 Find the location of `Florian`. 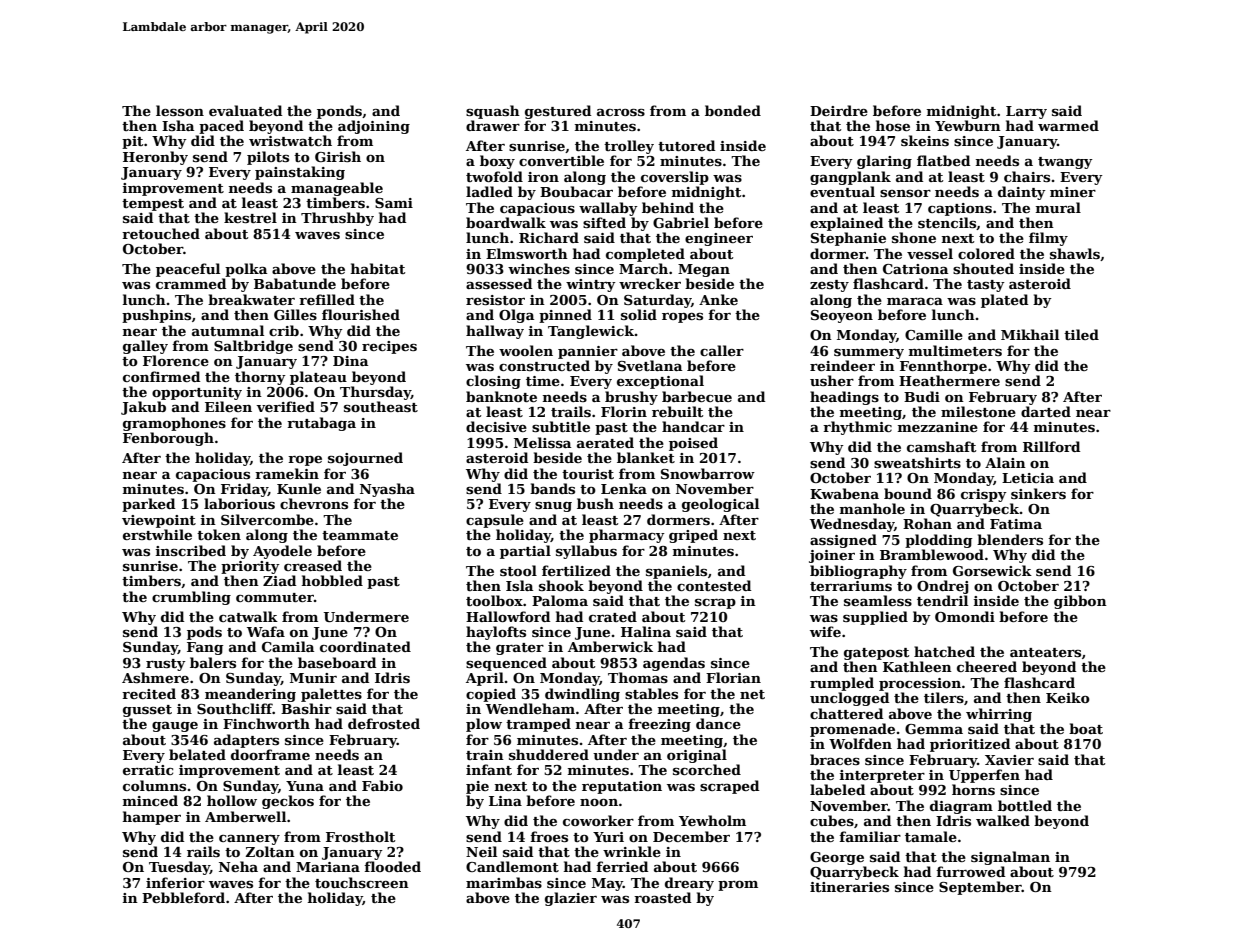

Florian is located at coordinates (733, 677).
